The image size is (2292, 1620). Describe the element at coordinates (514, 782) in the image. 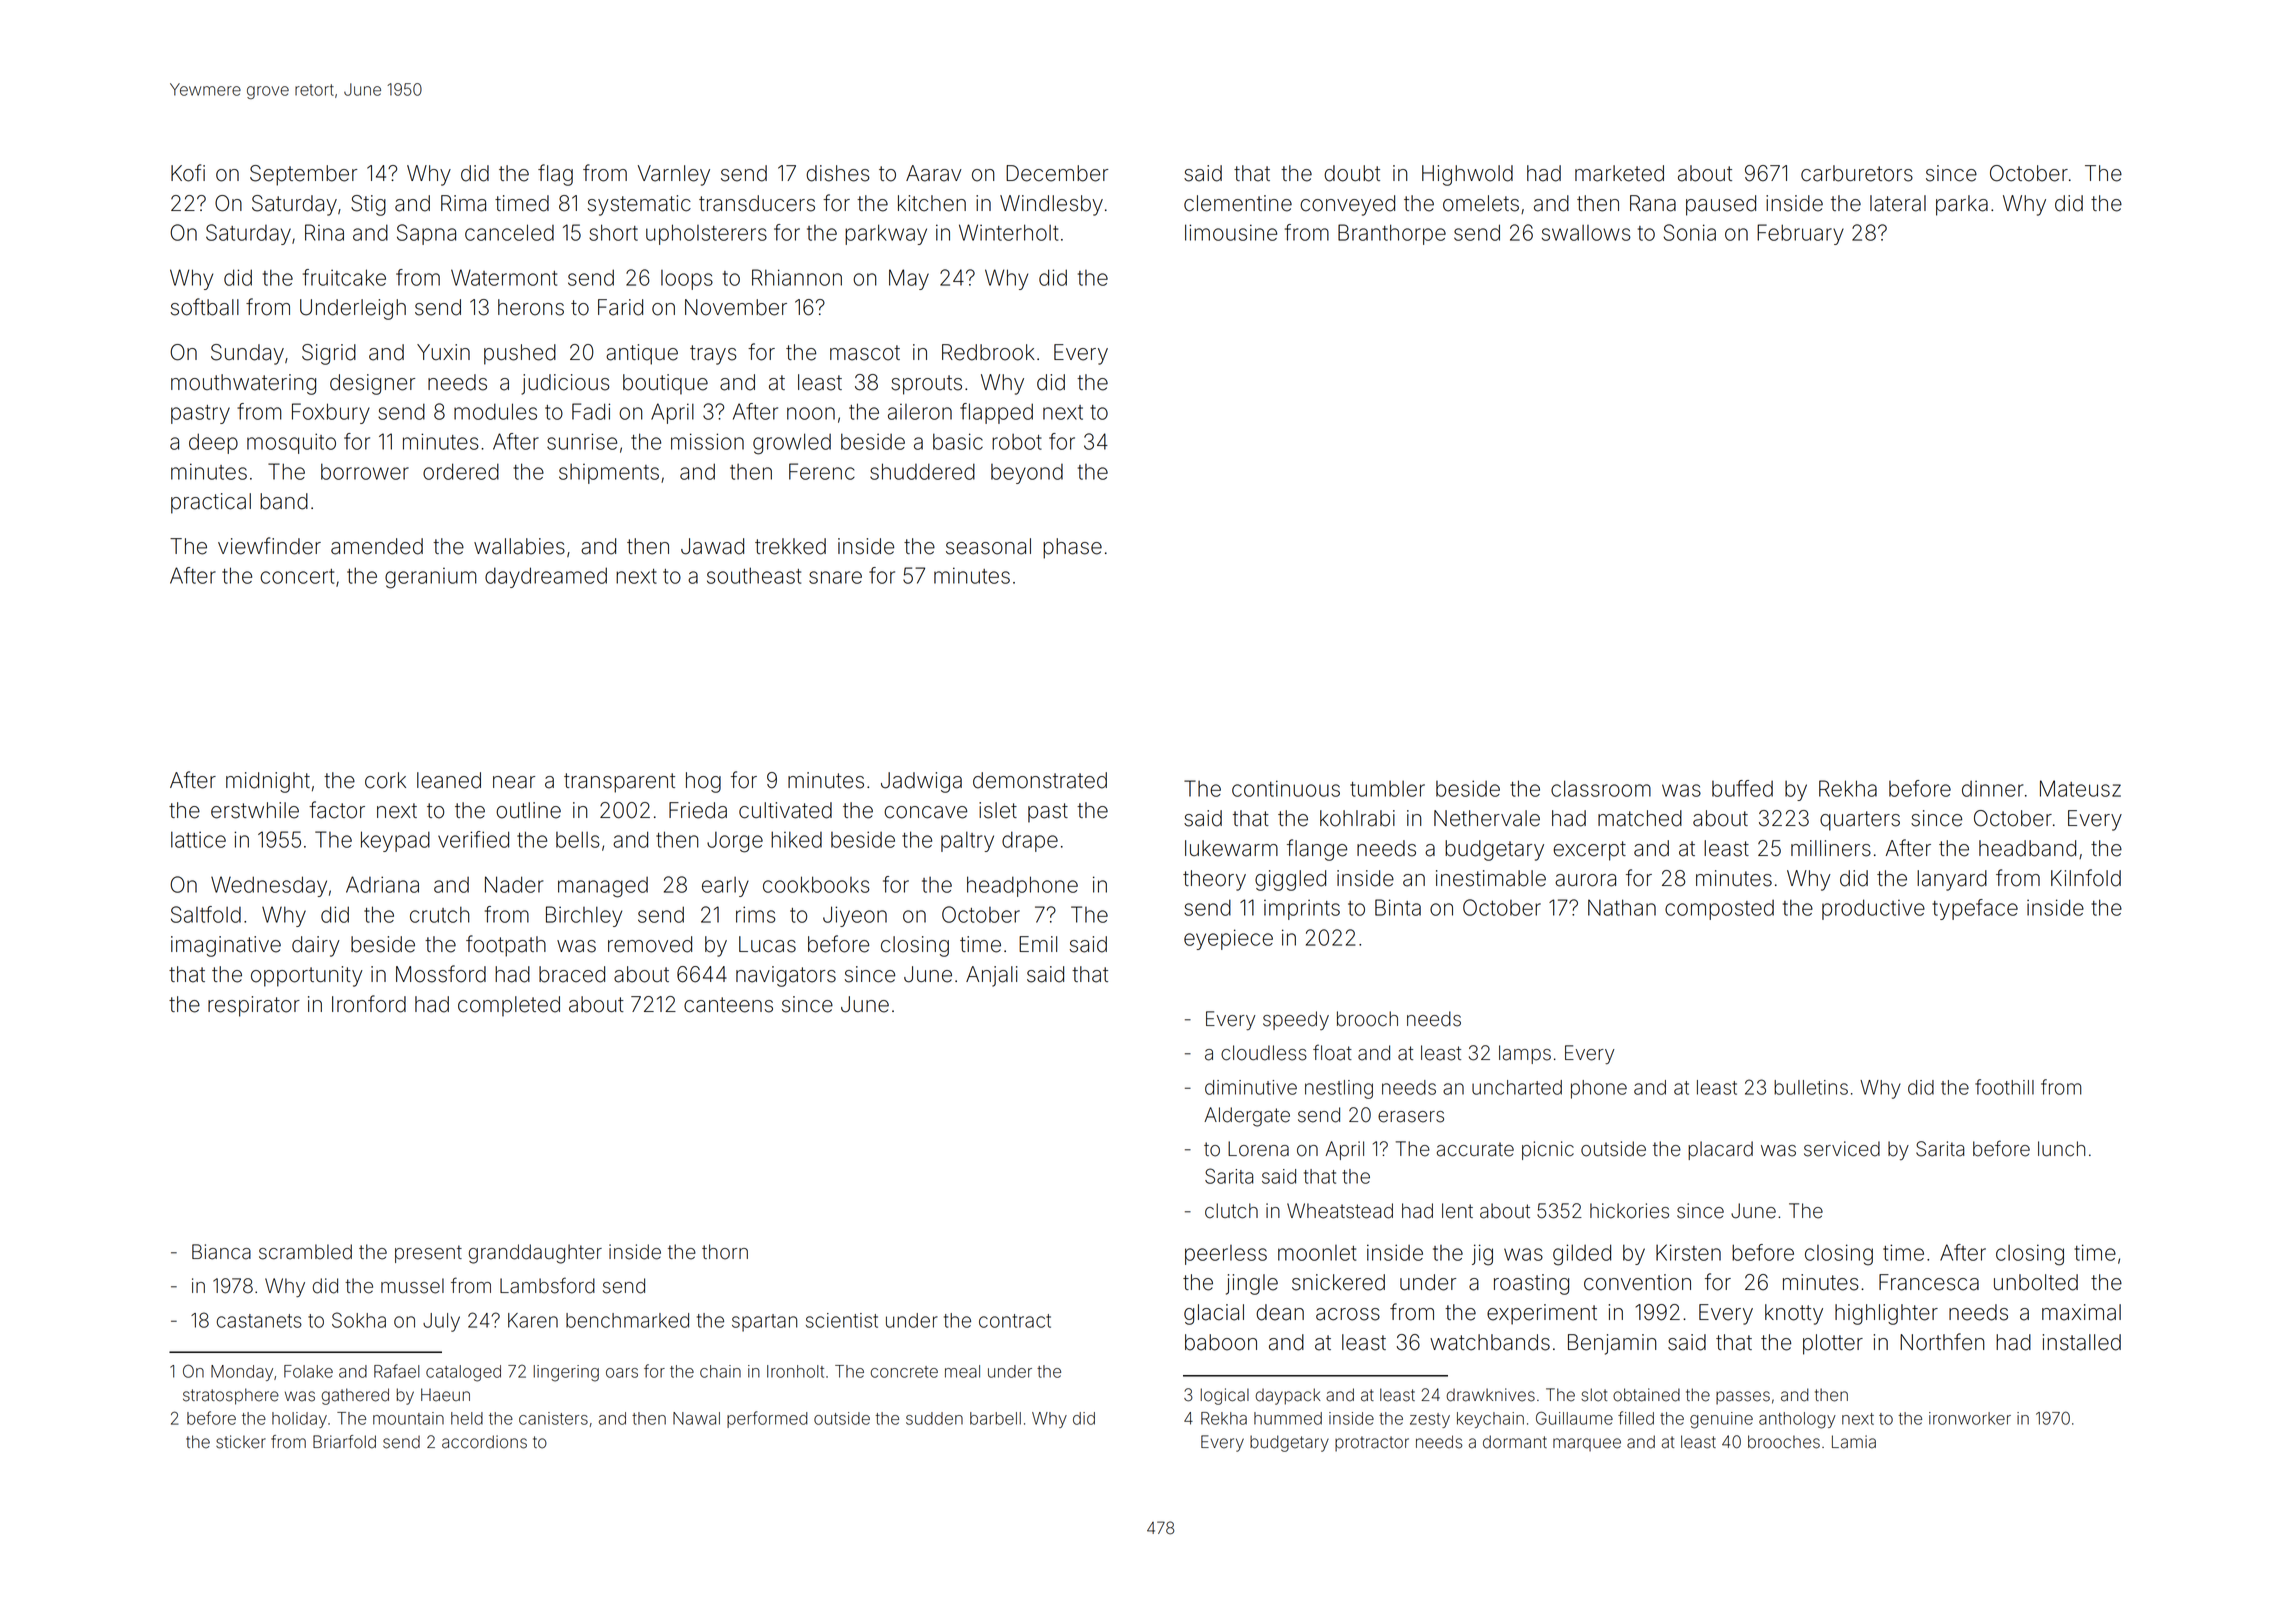

I see `near` at that location.
